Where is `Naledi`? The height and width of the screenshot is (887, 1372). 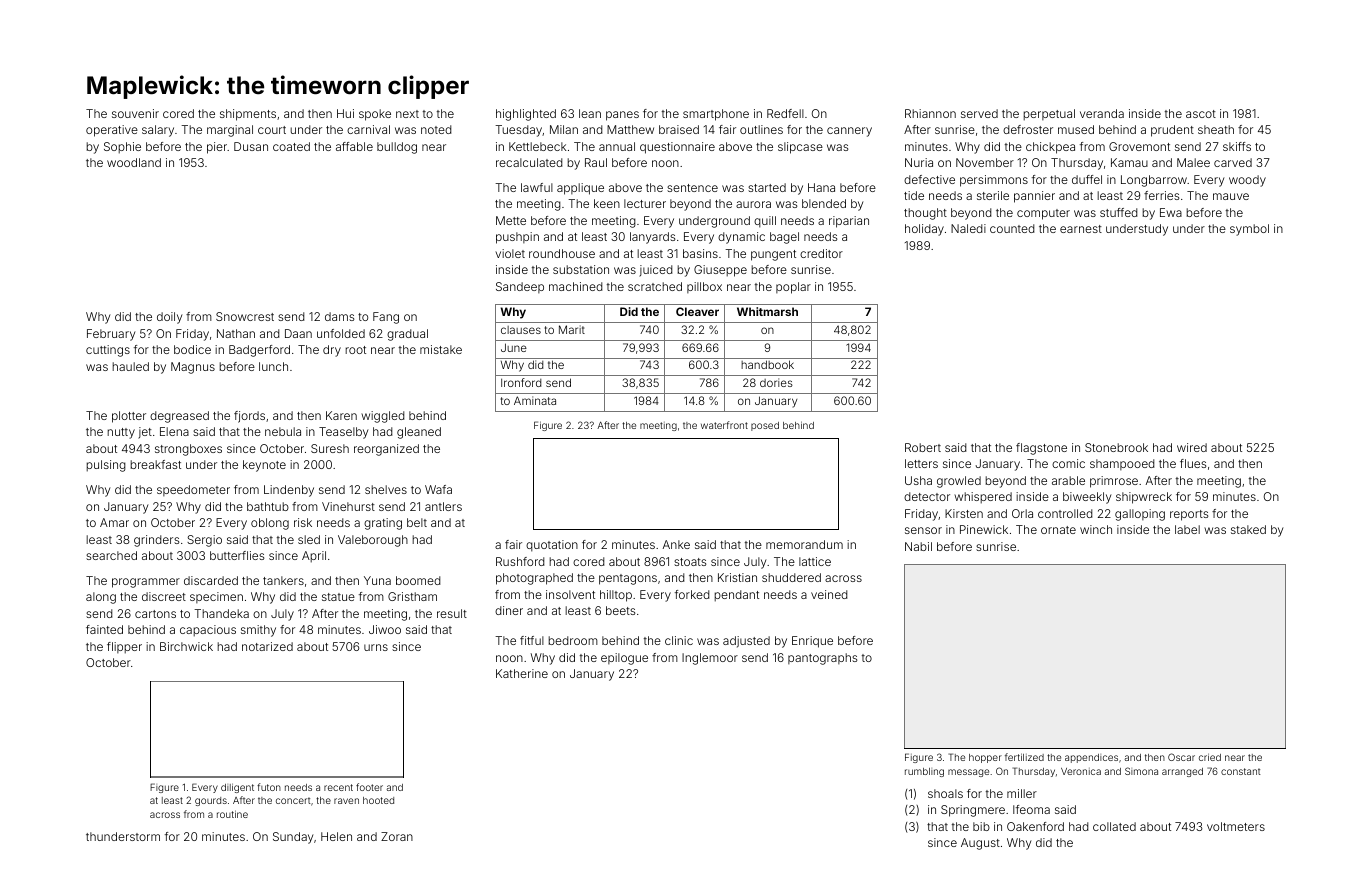 Naledi is located at coordinates (968, 228).
